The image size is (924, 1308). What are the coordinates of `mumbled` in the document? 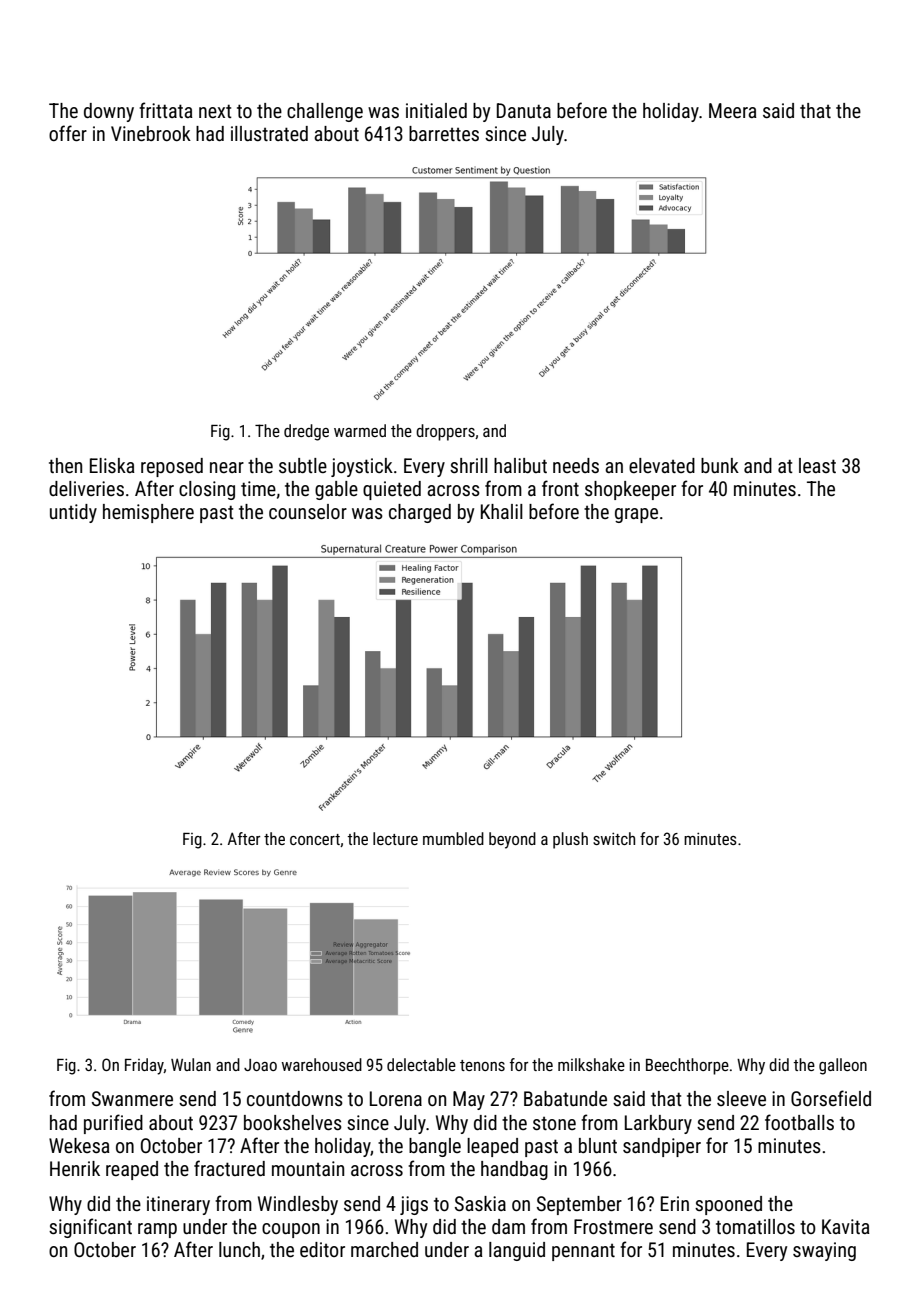 It's located at (453, 838).
